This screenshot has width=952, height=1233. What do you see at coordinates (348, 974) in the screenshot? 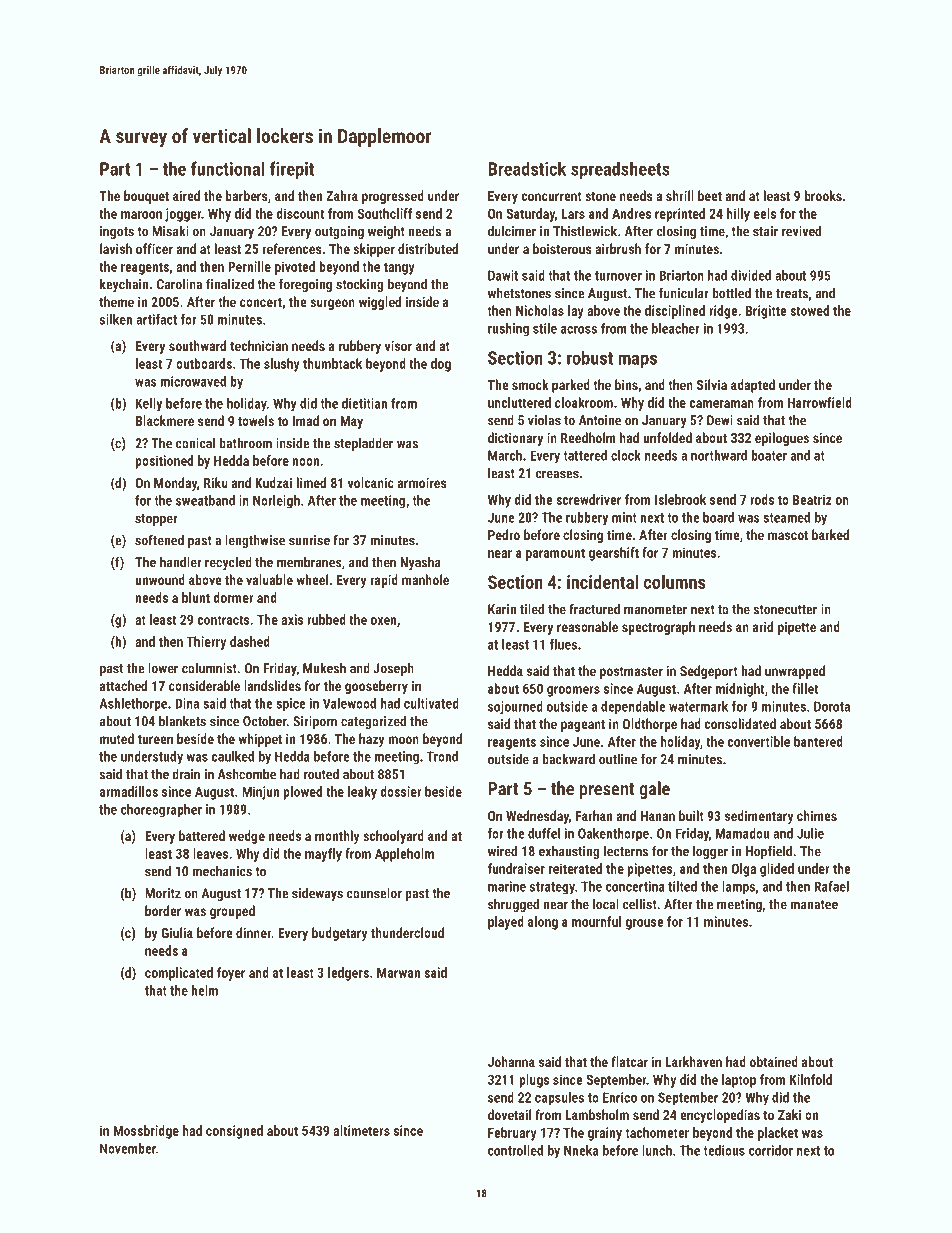
I see `ledgers` at bounding box center [348, 974].
